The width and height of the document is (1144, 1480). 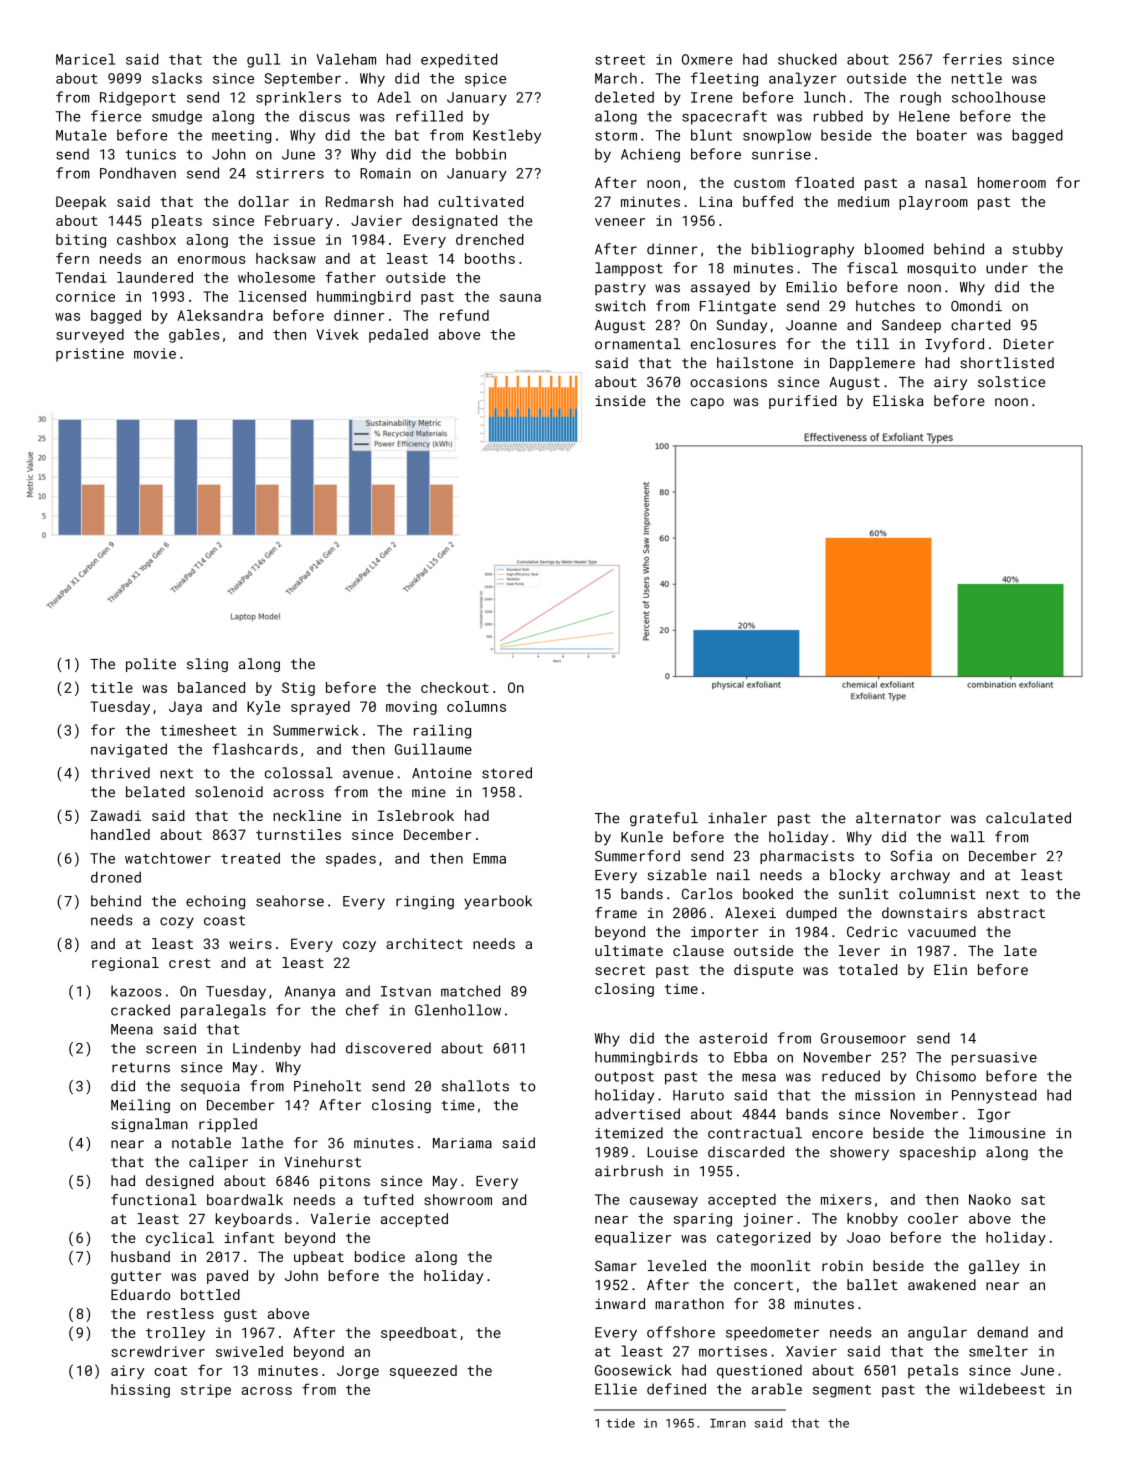 What do you see at coordinates (151, 665) in the document?
I see `polite` at bounding box center [151, 665].
